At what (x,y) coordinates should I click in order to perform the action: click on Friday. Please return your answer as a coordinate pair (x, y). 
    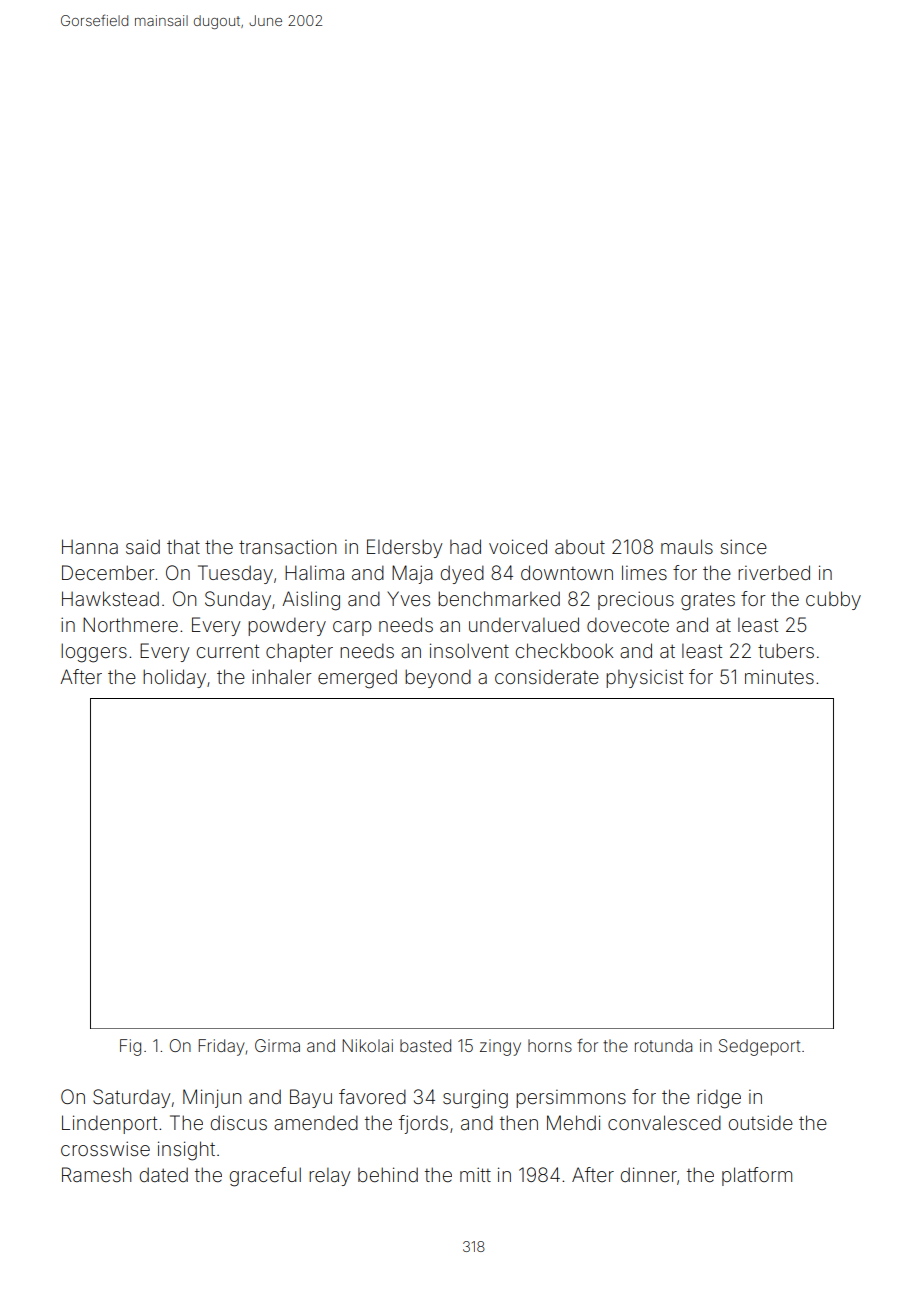
    Looking at the image, I should click on (221, 1047).
